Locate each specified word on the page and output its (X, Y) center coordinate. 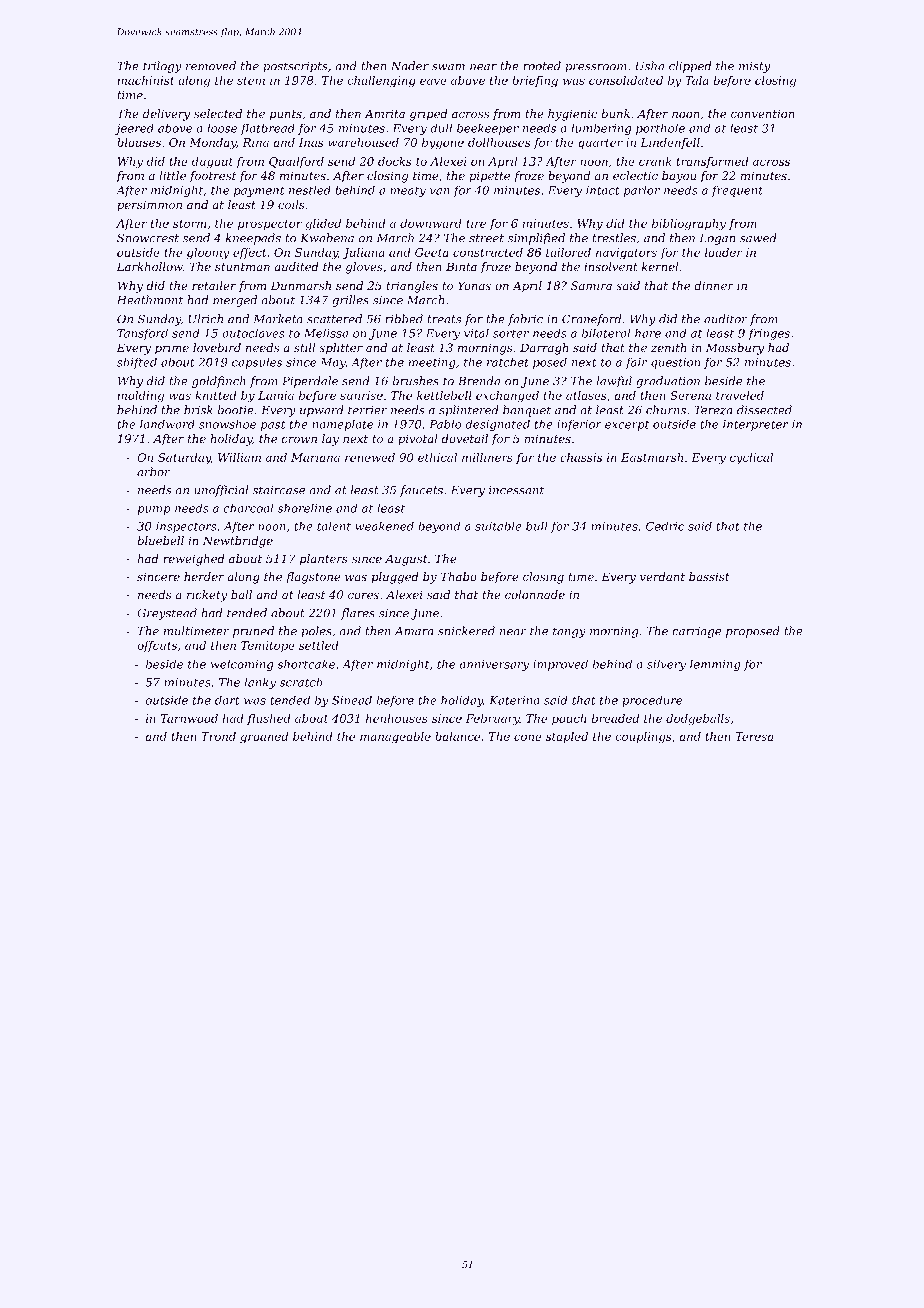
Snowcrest (148, 238)
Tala (697, 80)
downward (431, 223)
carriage (696, 632)
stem (251, 81)
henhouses (397, 718)
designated (497, 425)
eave (433, 81)
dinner (714, 285)
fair (636, 363)
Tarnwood (189, 718)
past (273, 425)
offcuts (157, 646)
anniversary (494, 665)
